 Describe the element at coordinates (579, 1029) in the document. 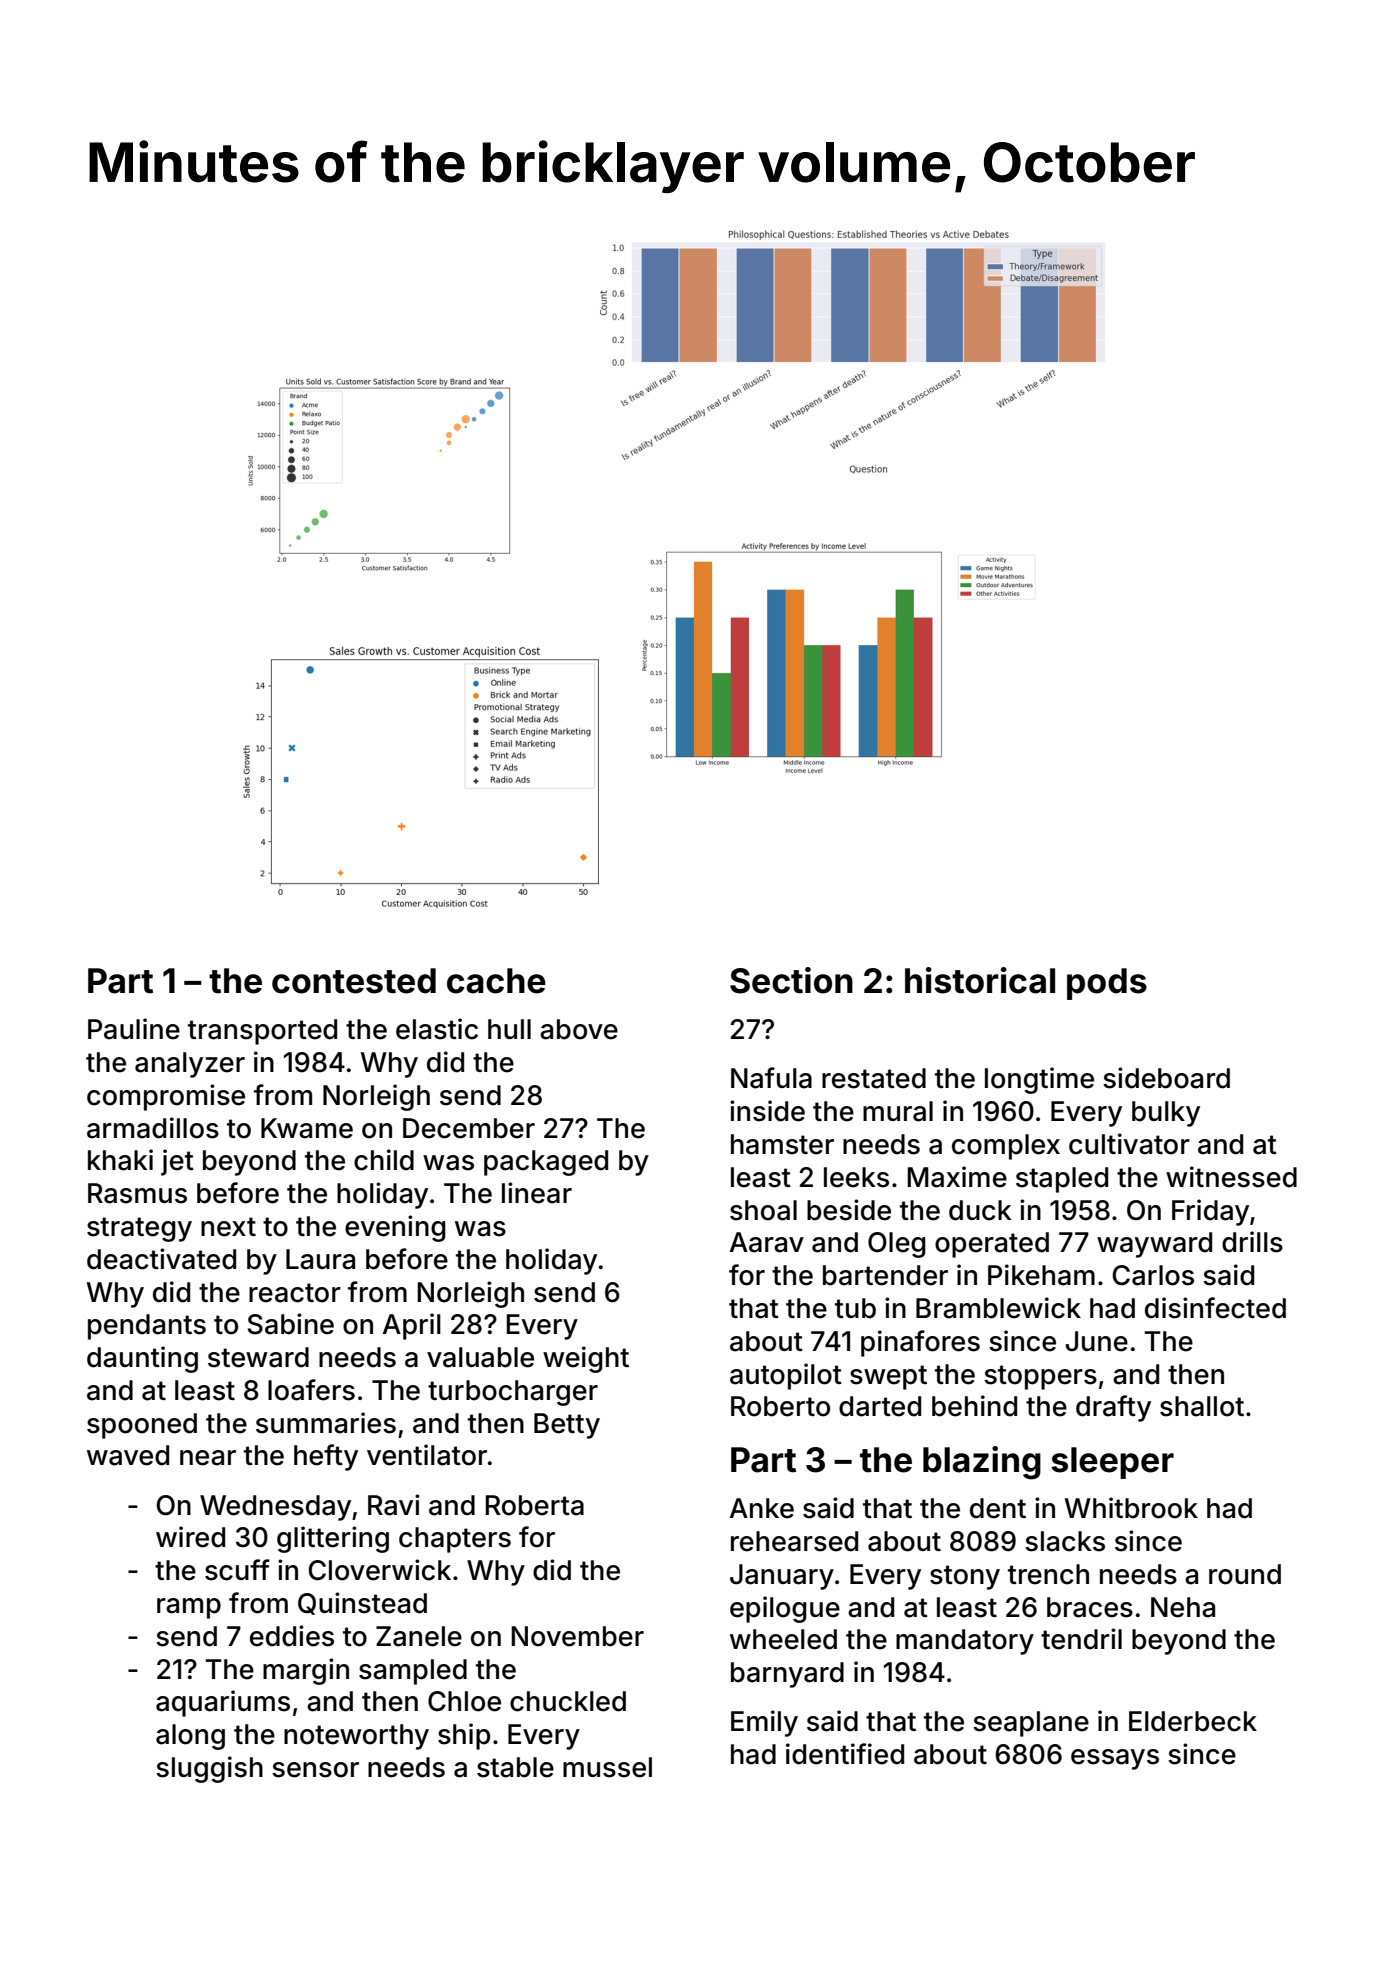

I see `above` at that location.
